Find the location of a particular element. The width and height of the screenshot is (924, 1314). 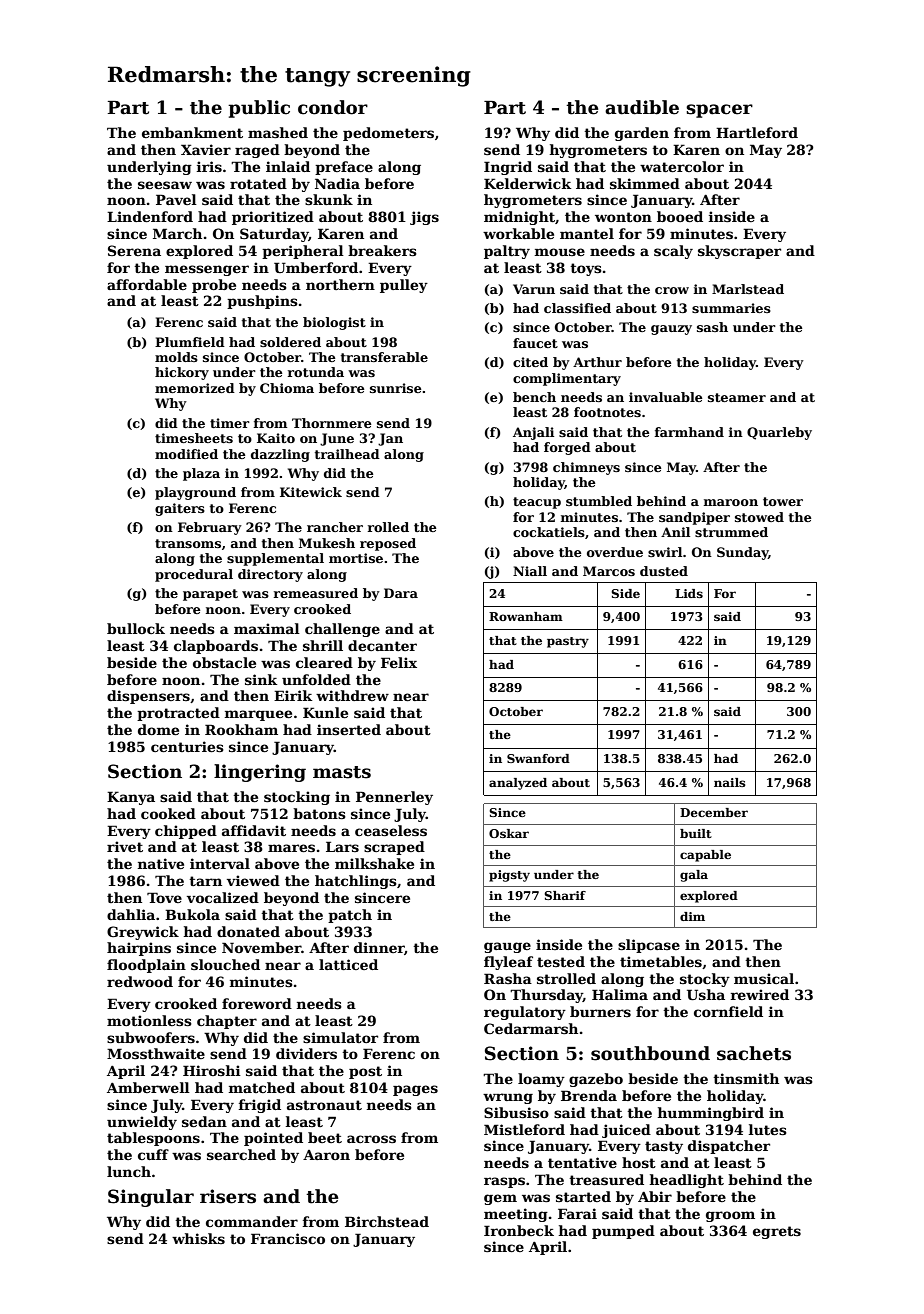

modified is located at coordinates (186, 454).
